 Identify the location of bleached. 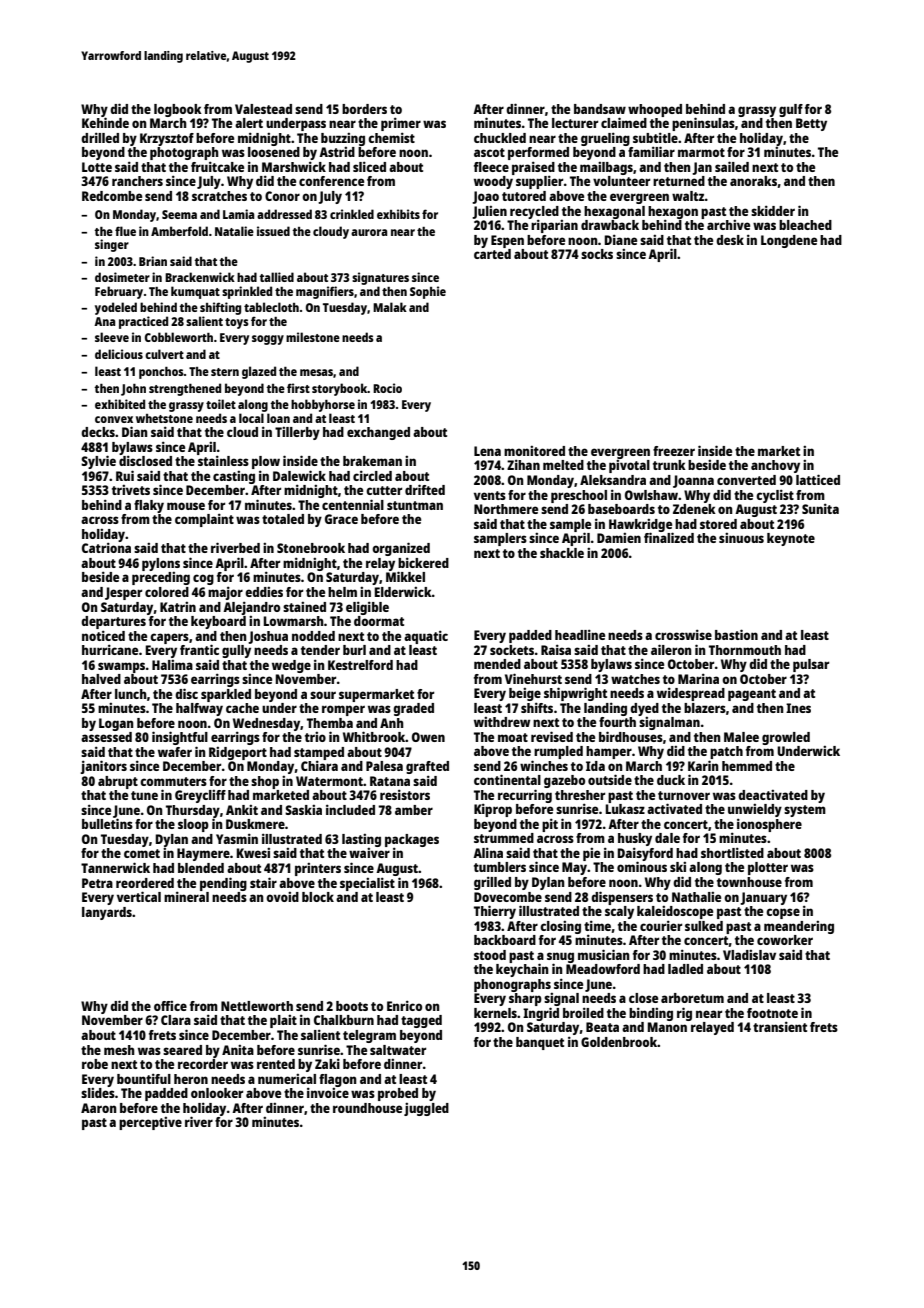
(805, 225).
